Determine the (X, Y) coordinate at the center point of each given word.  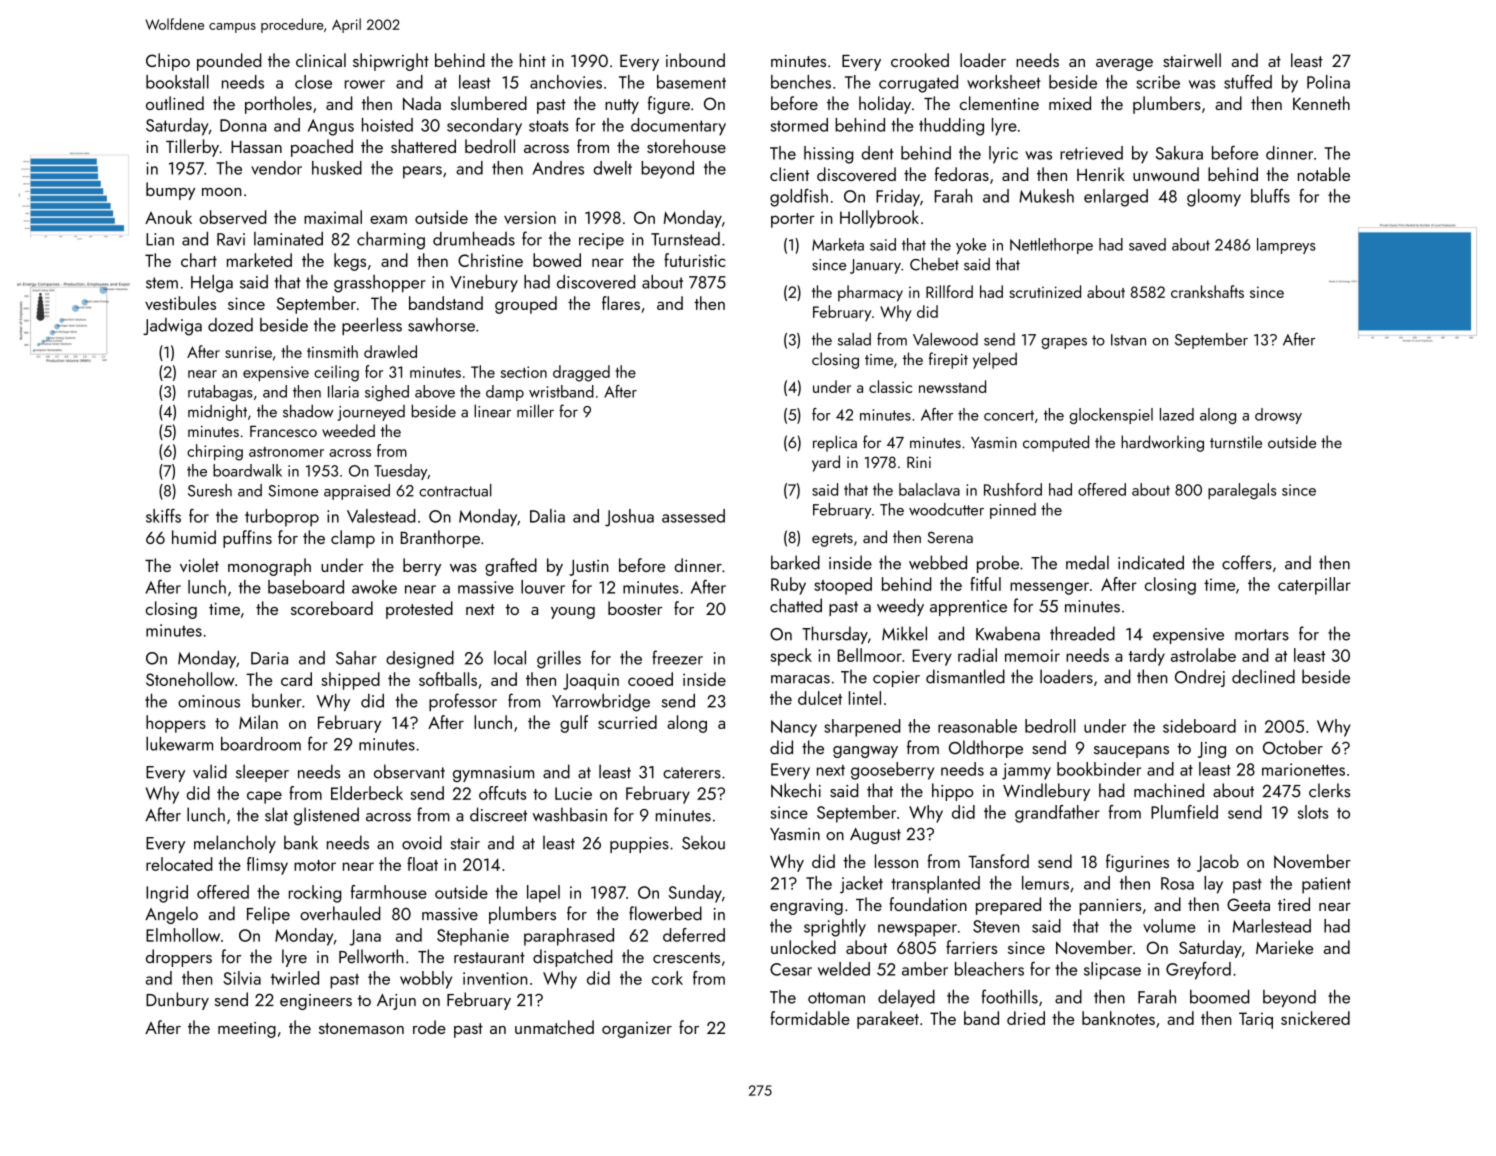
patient (1326, 885)
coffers (1247, 562)
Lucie (573, 793)
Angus (331, 127)
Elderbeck (367, 793)
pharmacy (870, 293)
